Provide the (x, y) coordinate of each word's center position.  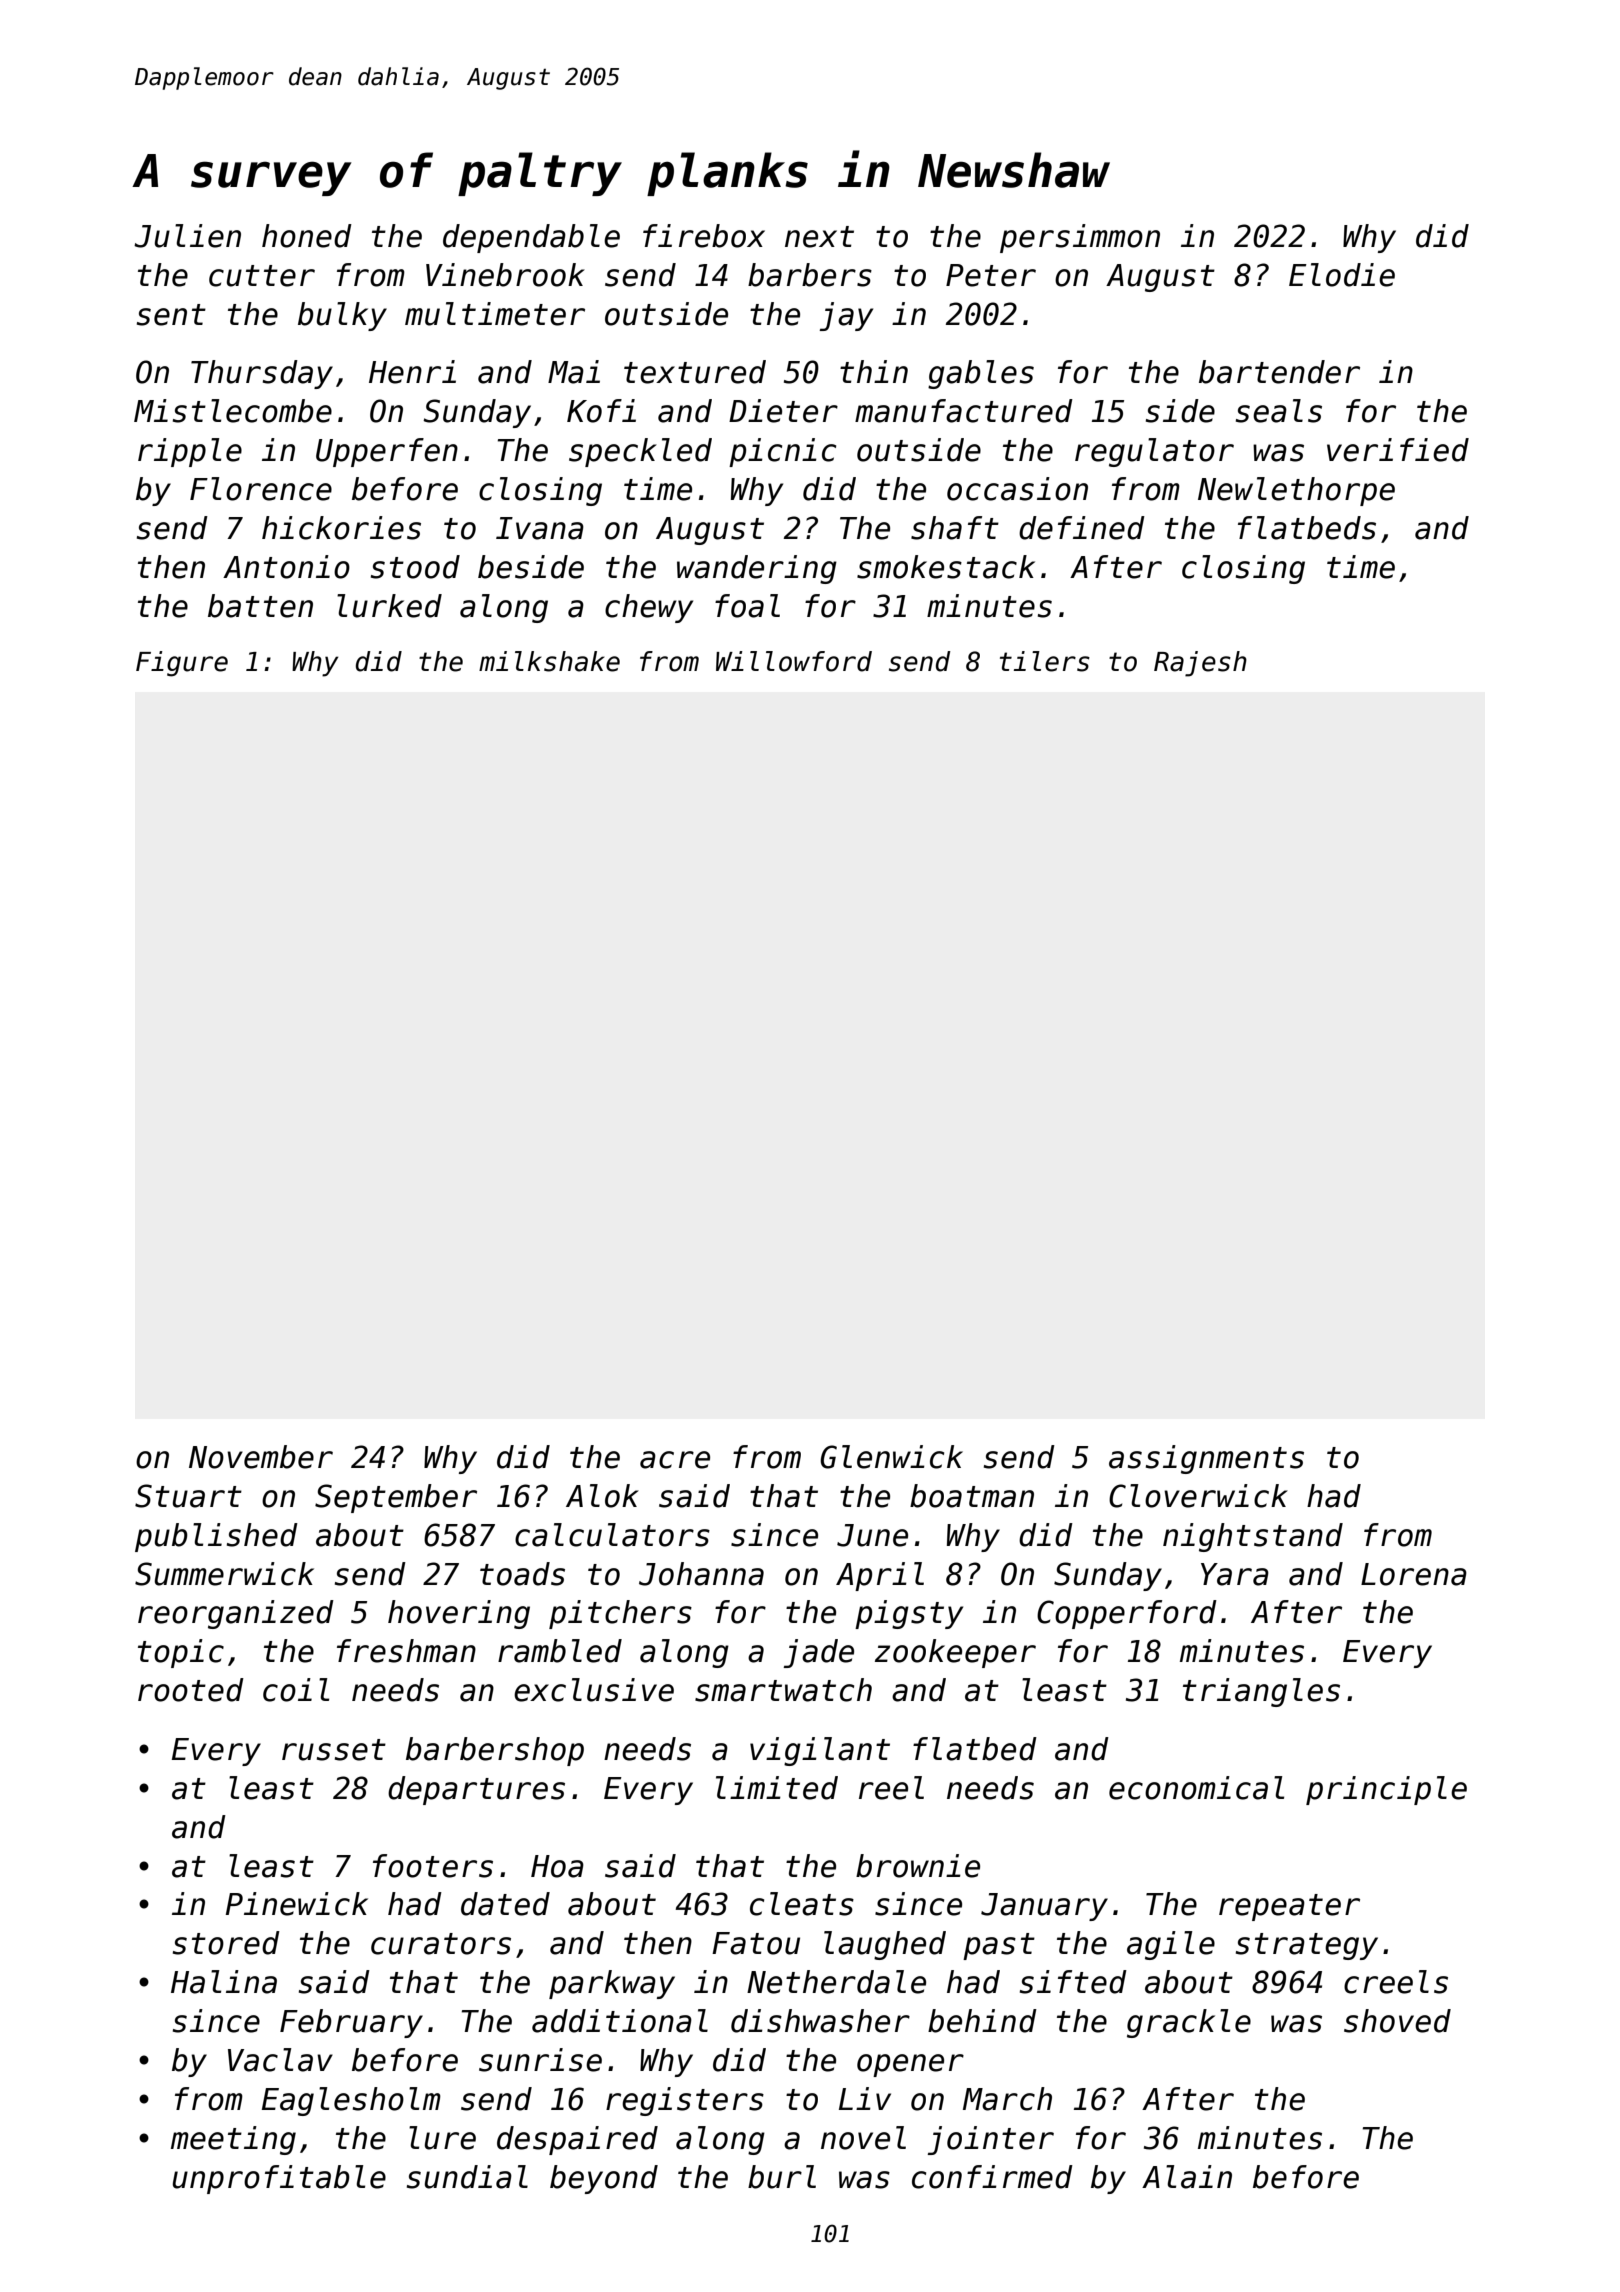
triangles (1261, 1692)
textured (695, 372)
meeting (233, 2140)
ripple (190, 452)
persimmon (1080, 238)
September (396, 1498)
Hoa (557, 1866)
